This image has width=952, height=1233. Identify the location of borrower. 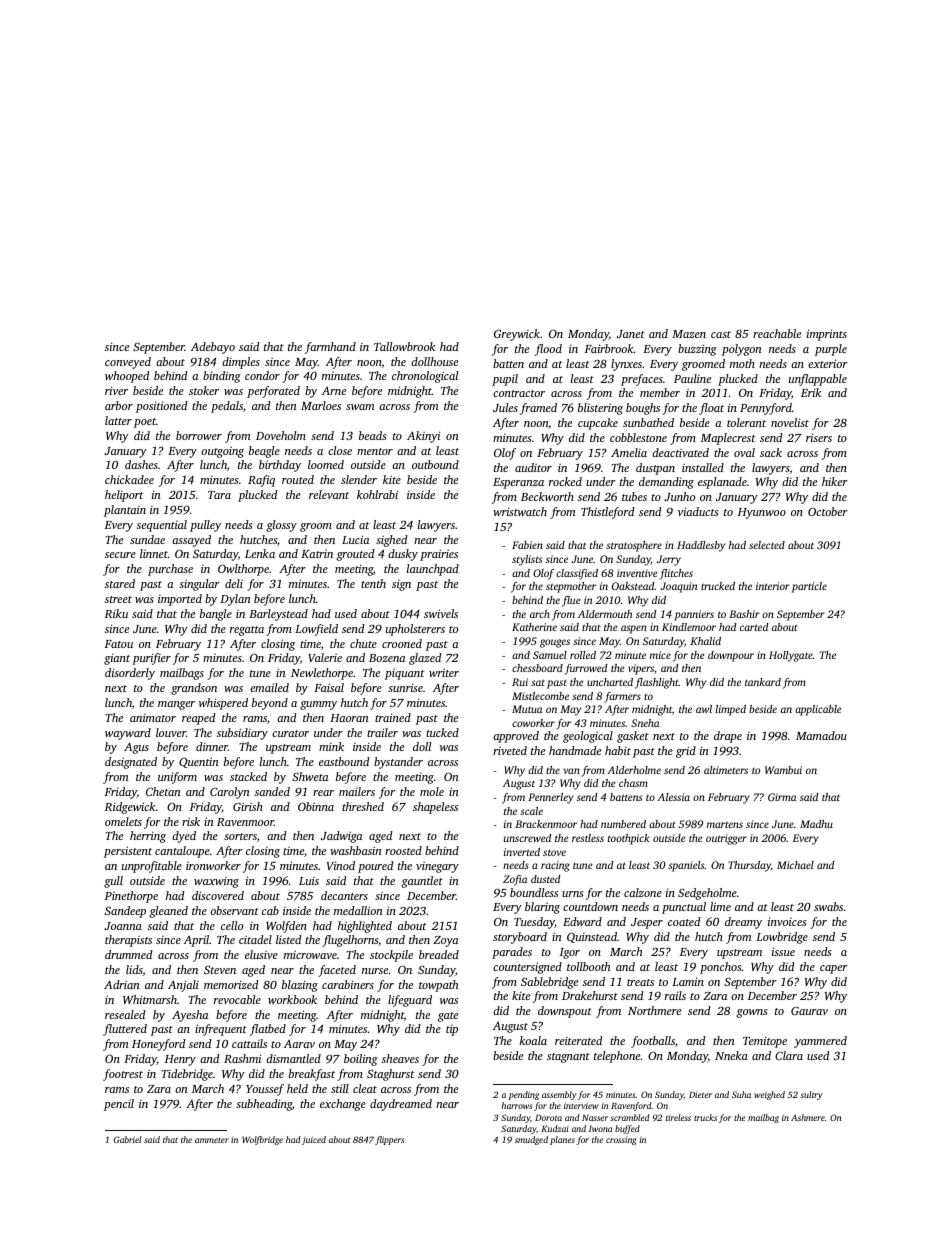
(199, 435).
